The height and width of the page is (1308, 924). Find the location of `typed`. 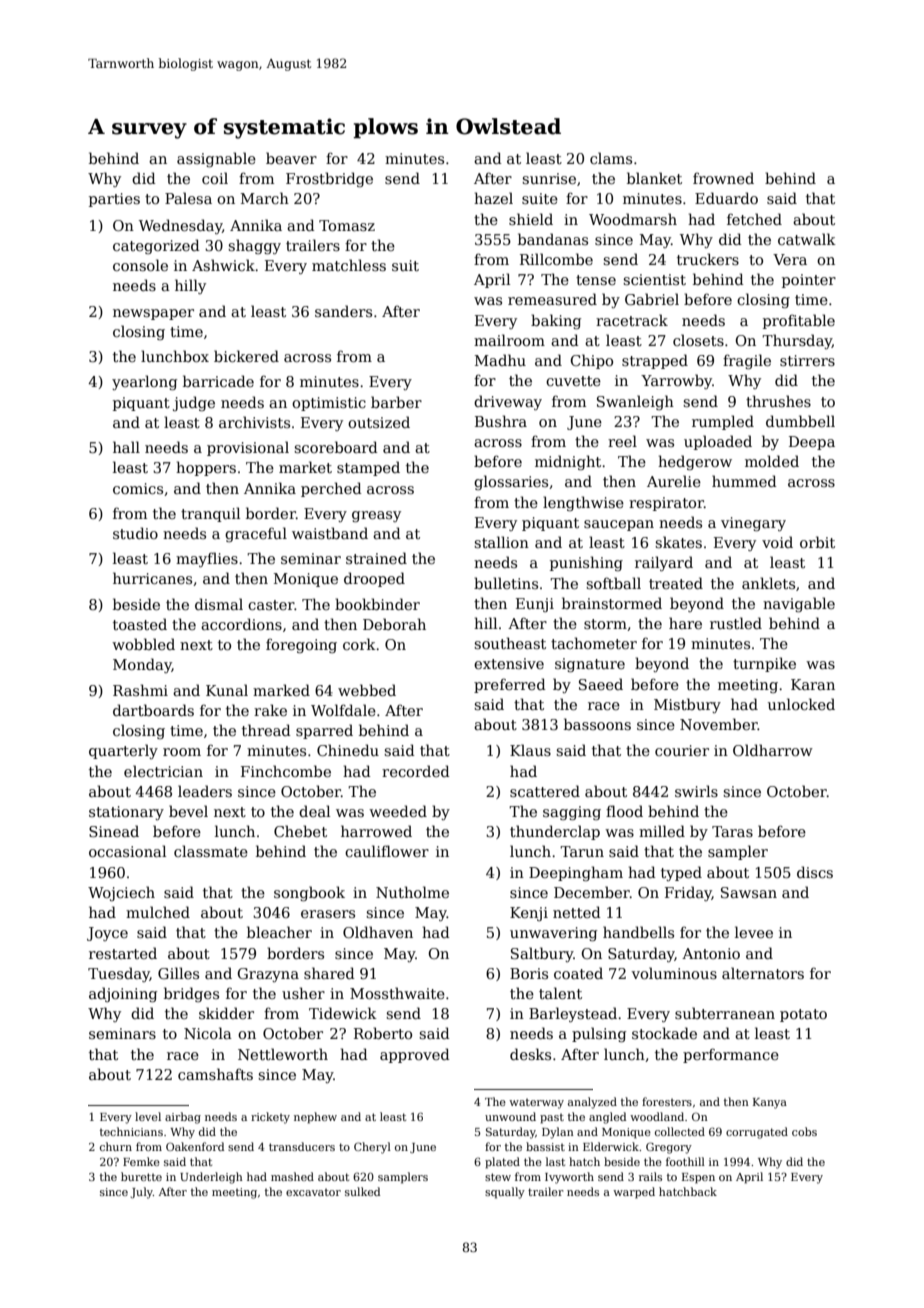

typed is located at coordinates (681, 873).
